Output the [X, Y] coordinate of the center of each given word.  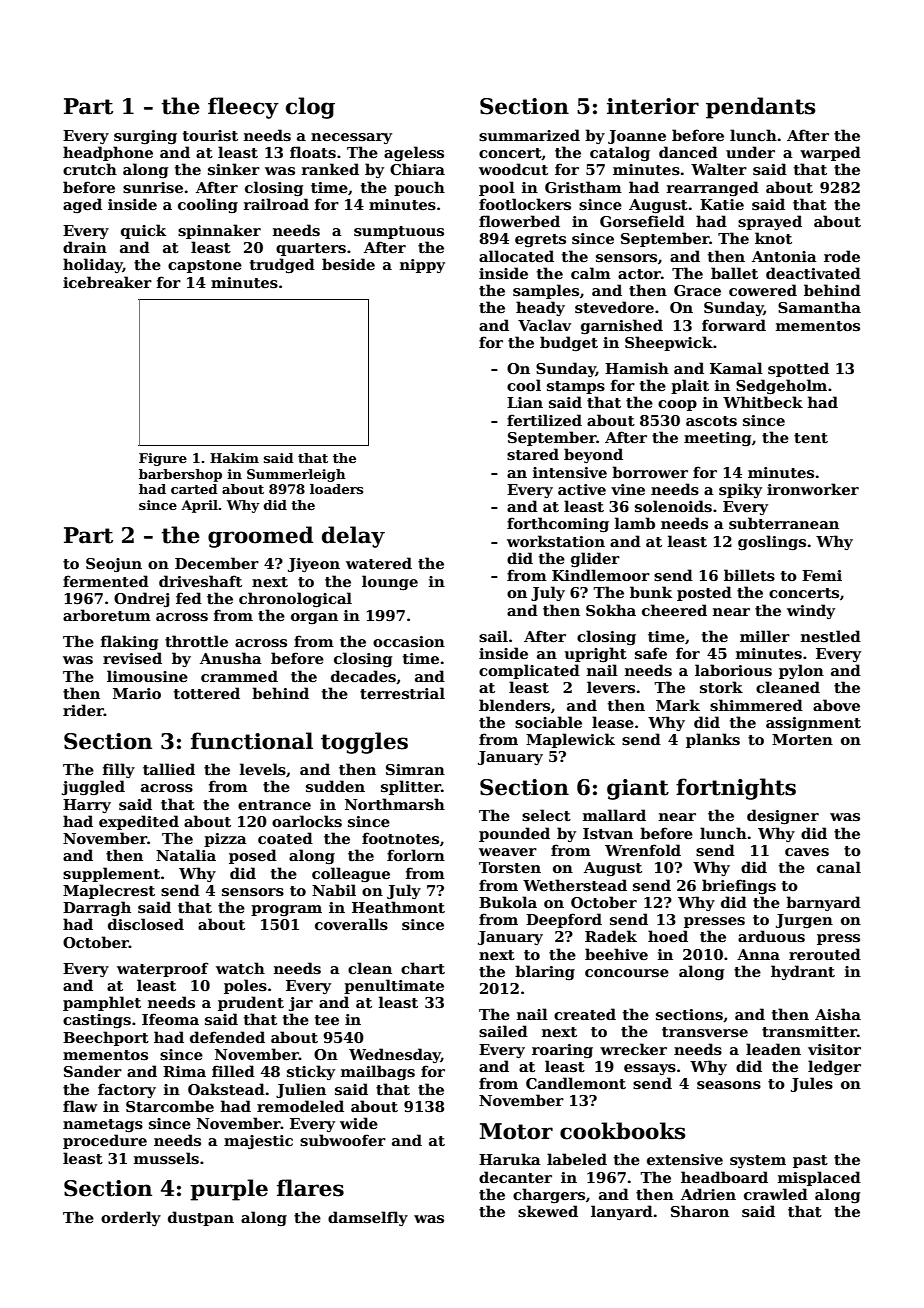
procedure [105, 1141]
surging [145, 137]
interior [653, 106]
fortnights [736, 789]
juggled [93, 787]
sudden [335, 786]
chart [423, 968]
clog [310, 108]
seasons [729, 1085]
